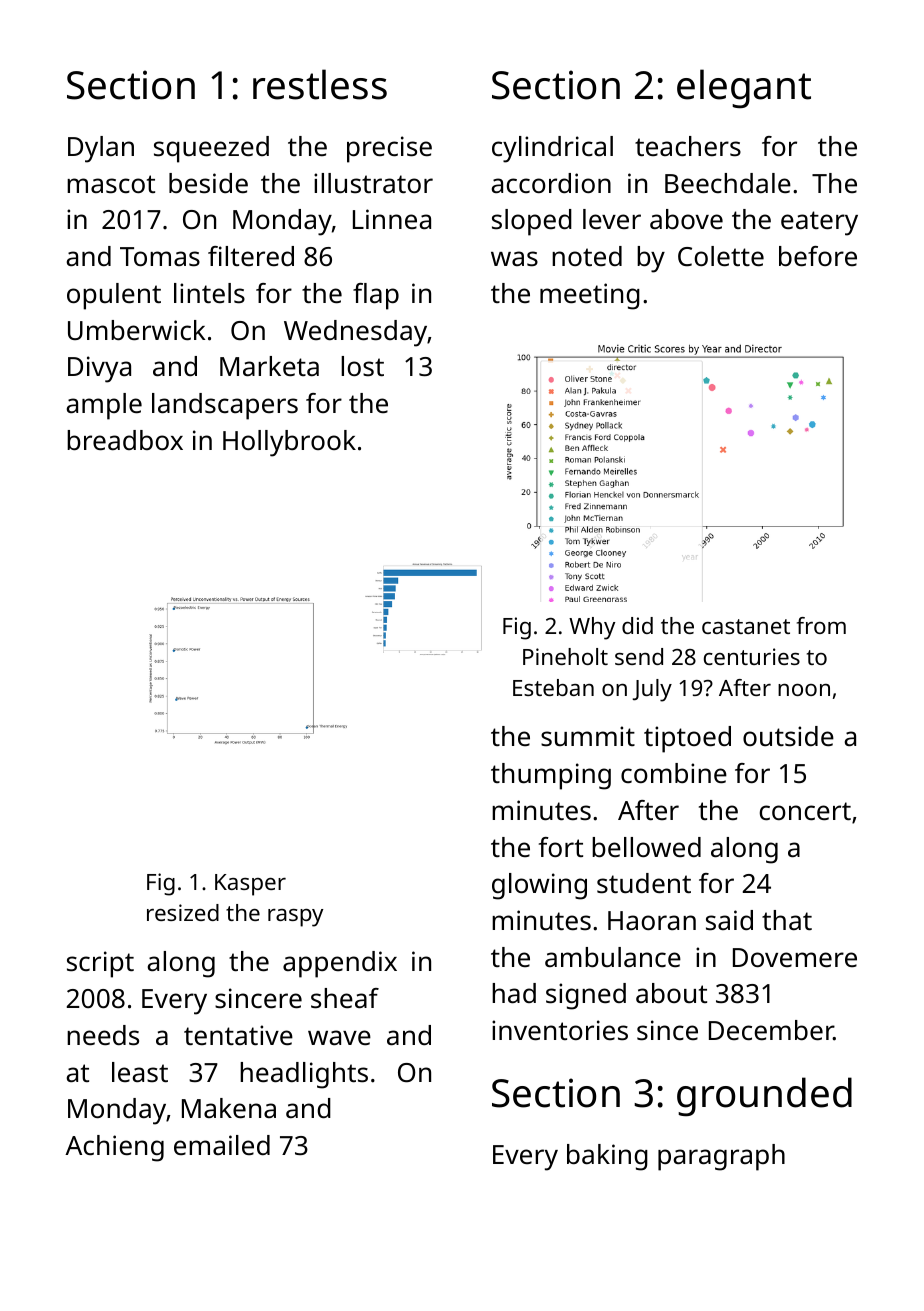  What do you see at coordinates (729, 920) in the page?
I see `said` at bounding box center [729, 920].
